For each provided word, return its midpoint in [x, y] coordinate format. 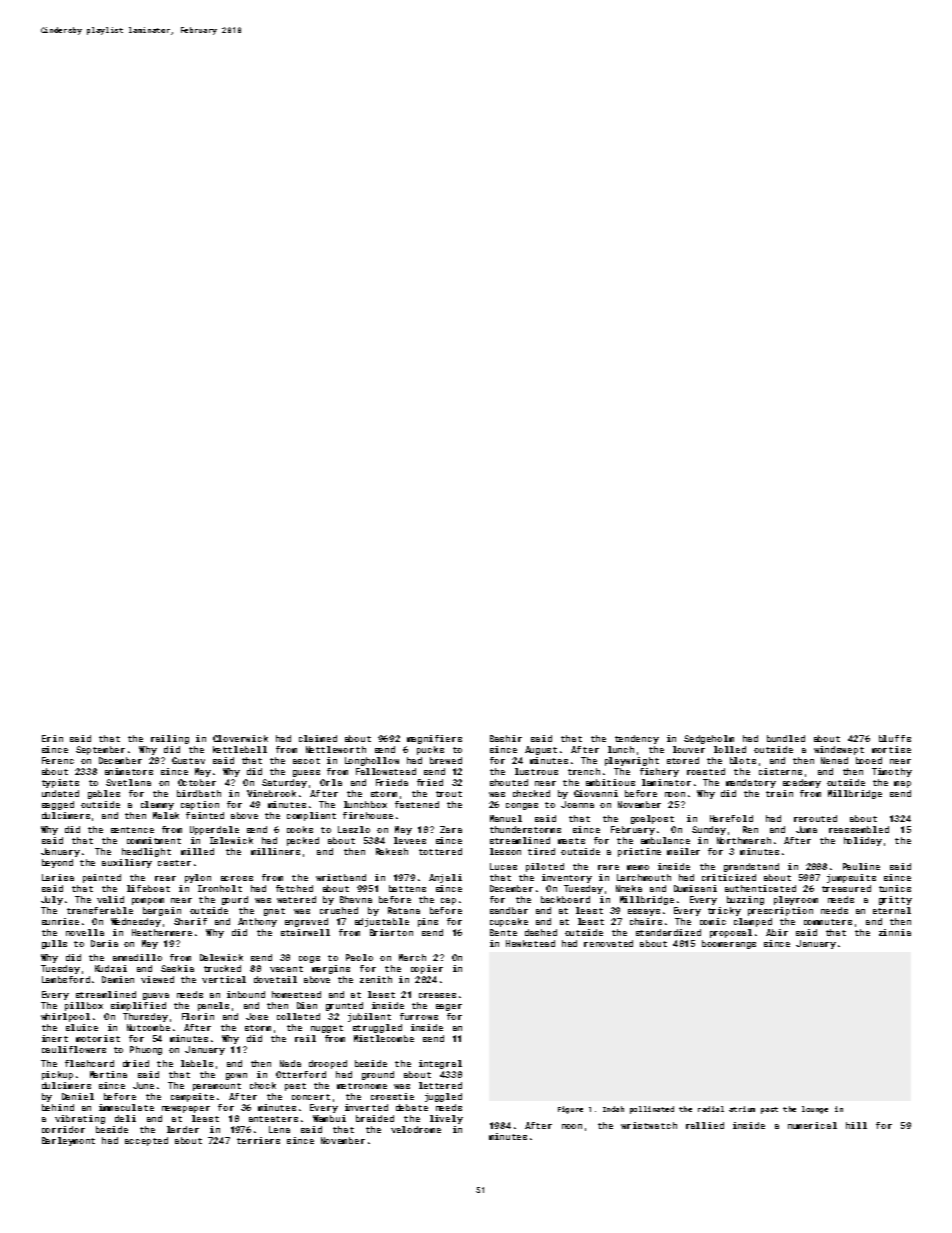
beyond [57, 863]
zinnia [895, 932]
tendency [637, 739]
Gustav [188, 760]
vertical [224, 979]
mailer [683, 851]
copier [427, 969]
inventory [567, 878]
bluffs [895, 738]
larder [183, 1129]
